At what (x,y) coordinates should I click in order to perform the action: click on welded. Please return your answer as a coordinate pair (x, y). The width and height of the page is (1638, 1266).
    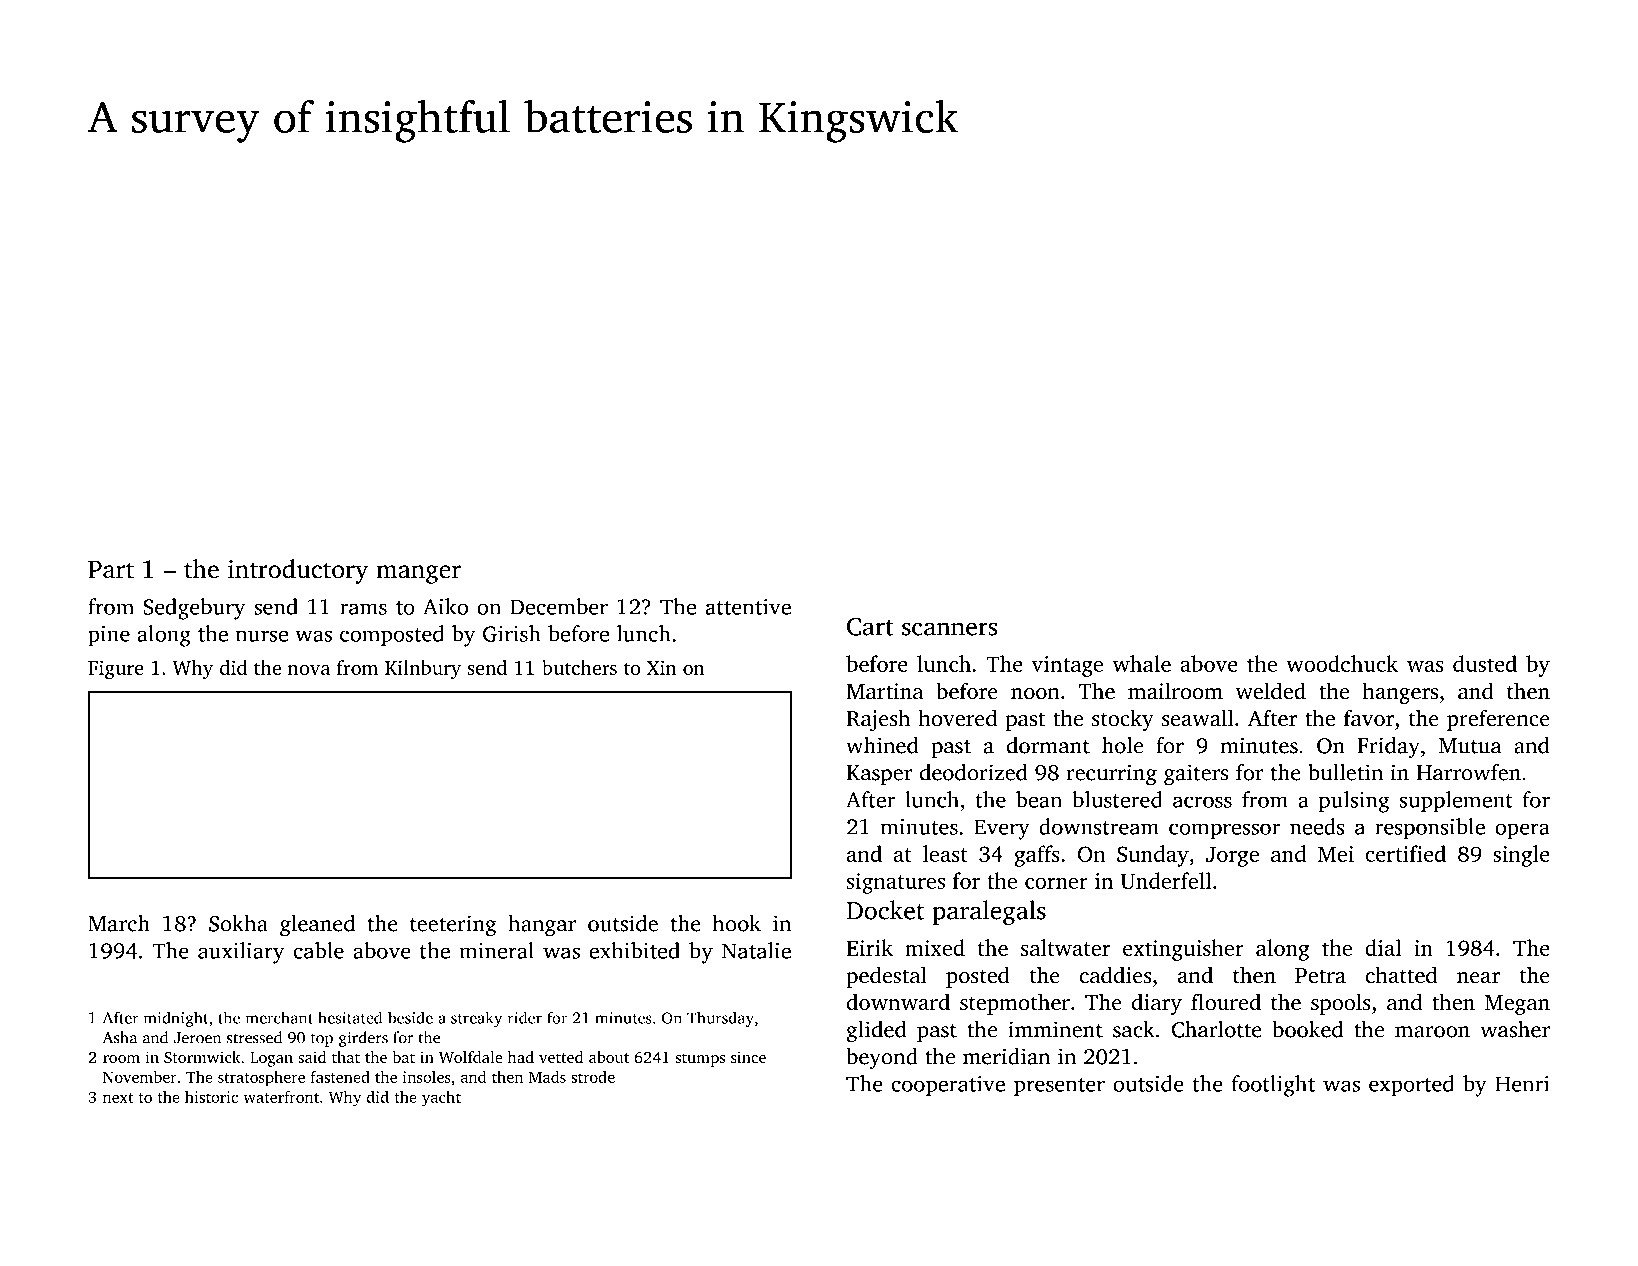
    Looking at the image, I should click on (1271, 691).
